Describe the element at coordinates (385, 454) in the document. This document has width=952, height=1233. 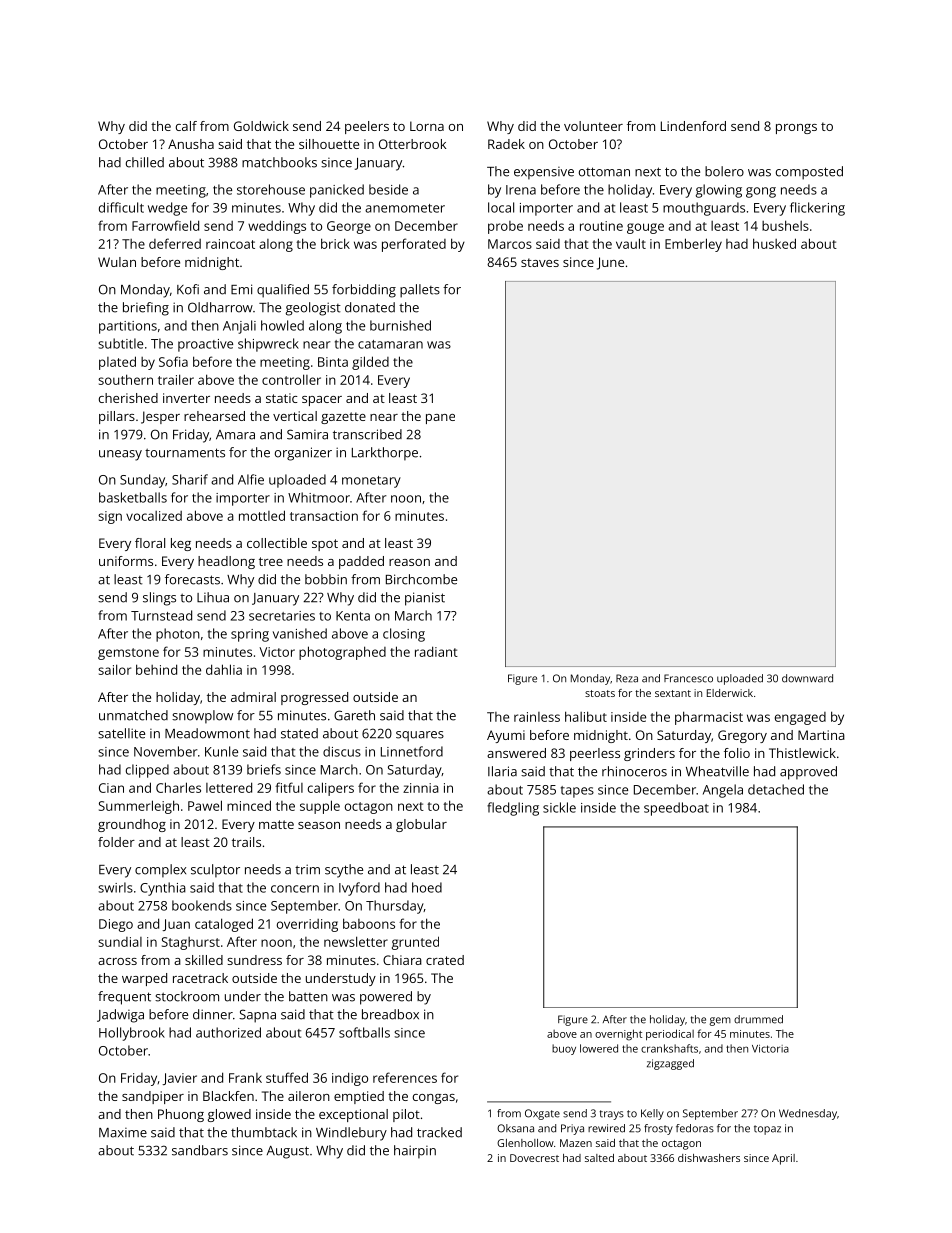
I see `Larkthorpe` at that location.
